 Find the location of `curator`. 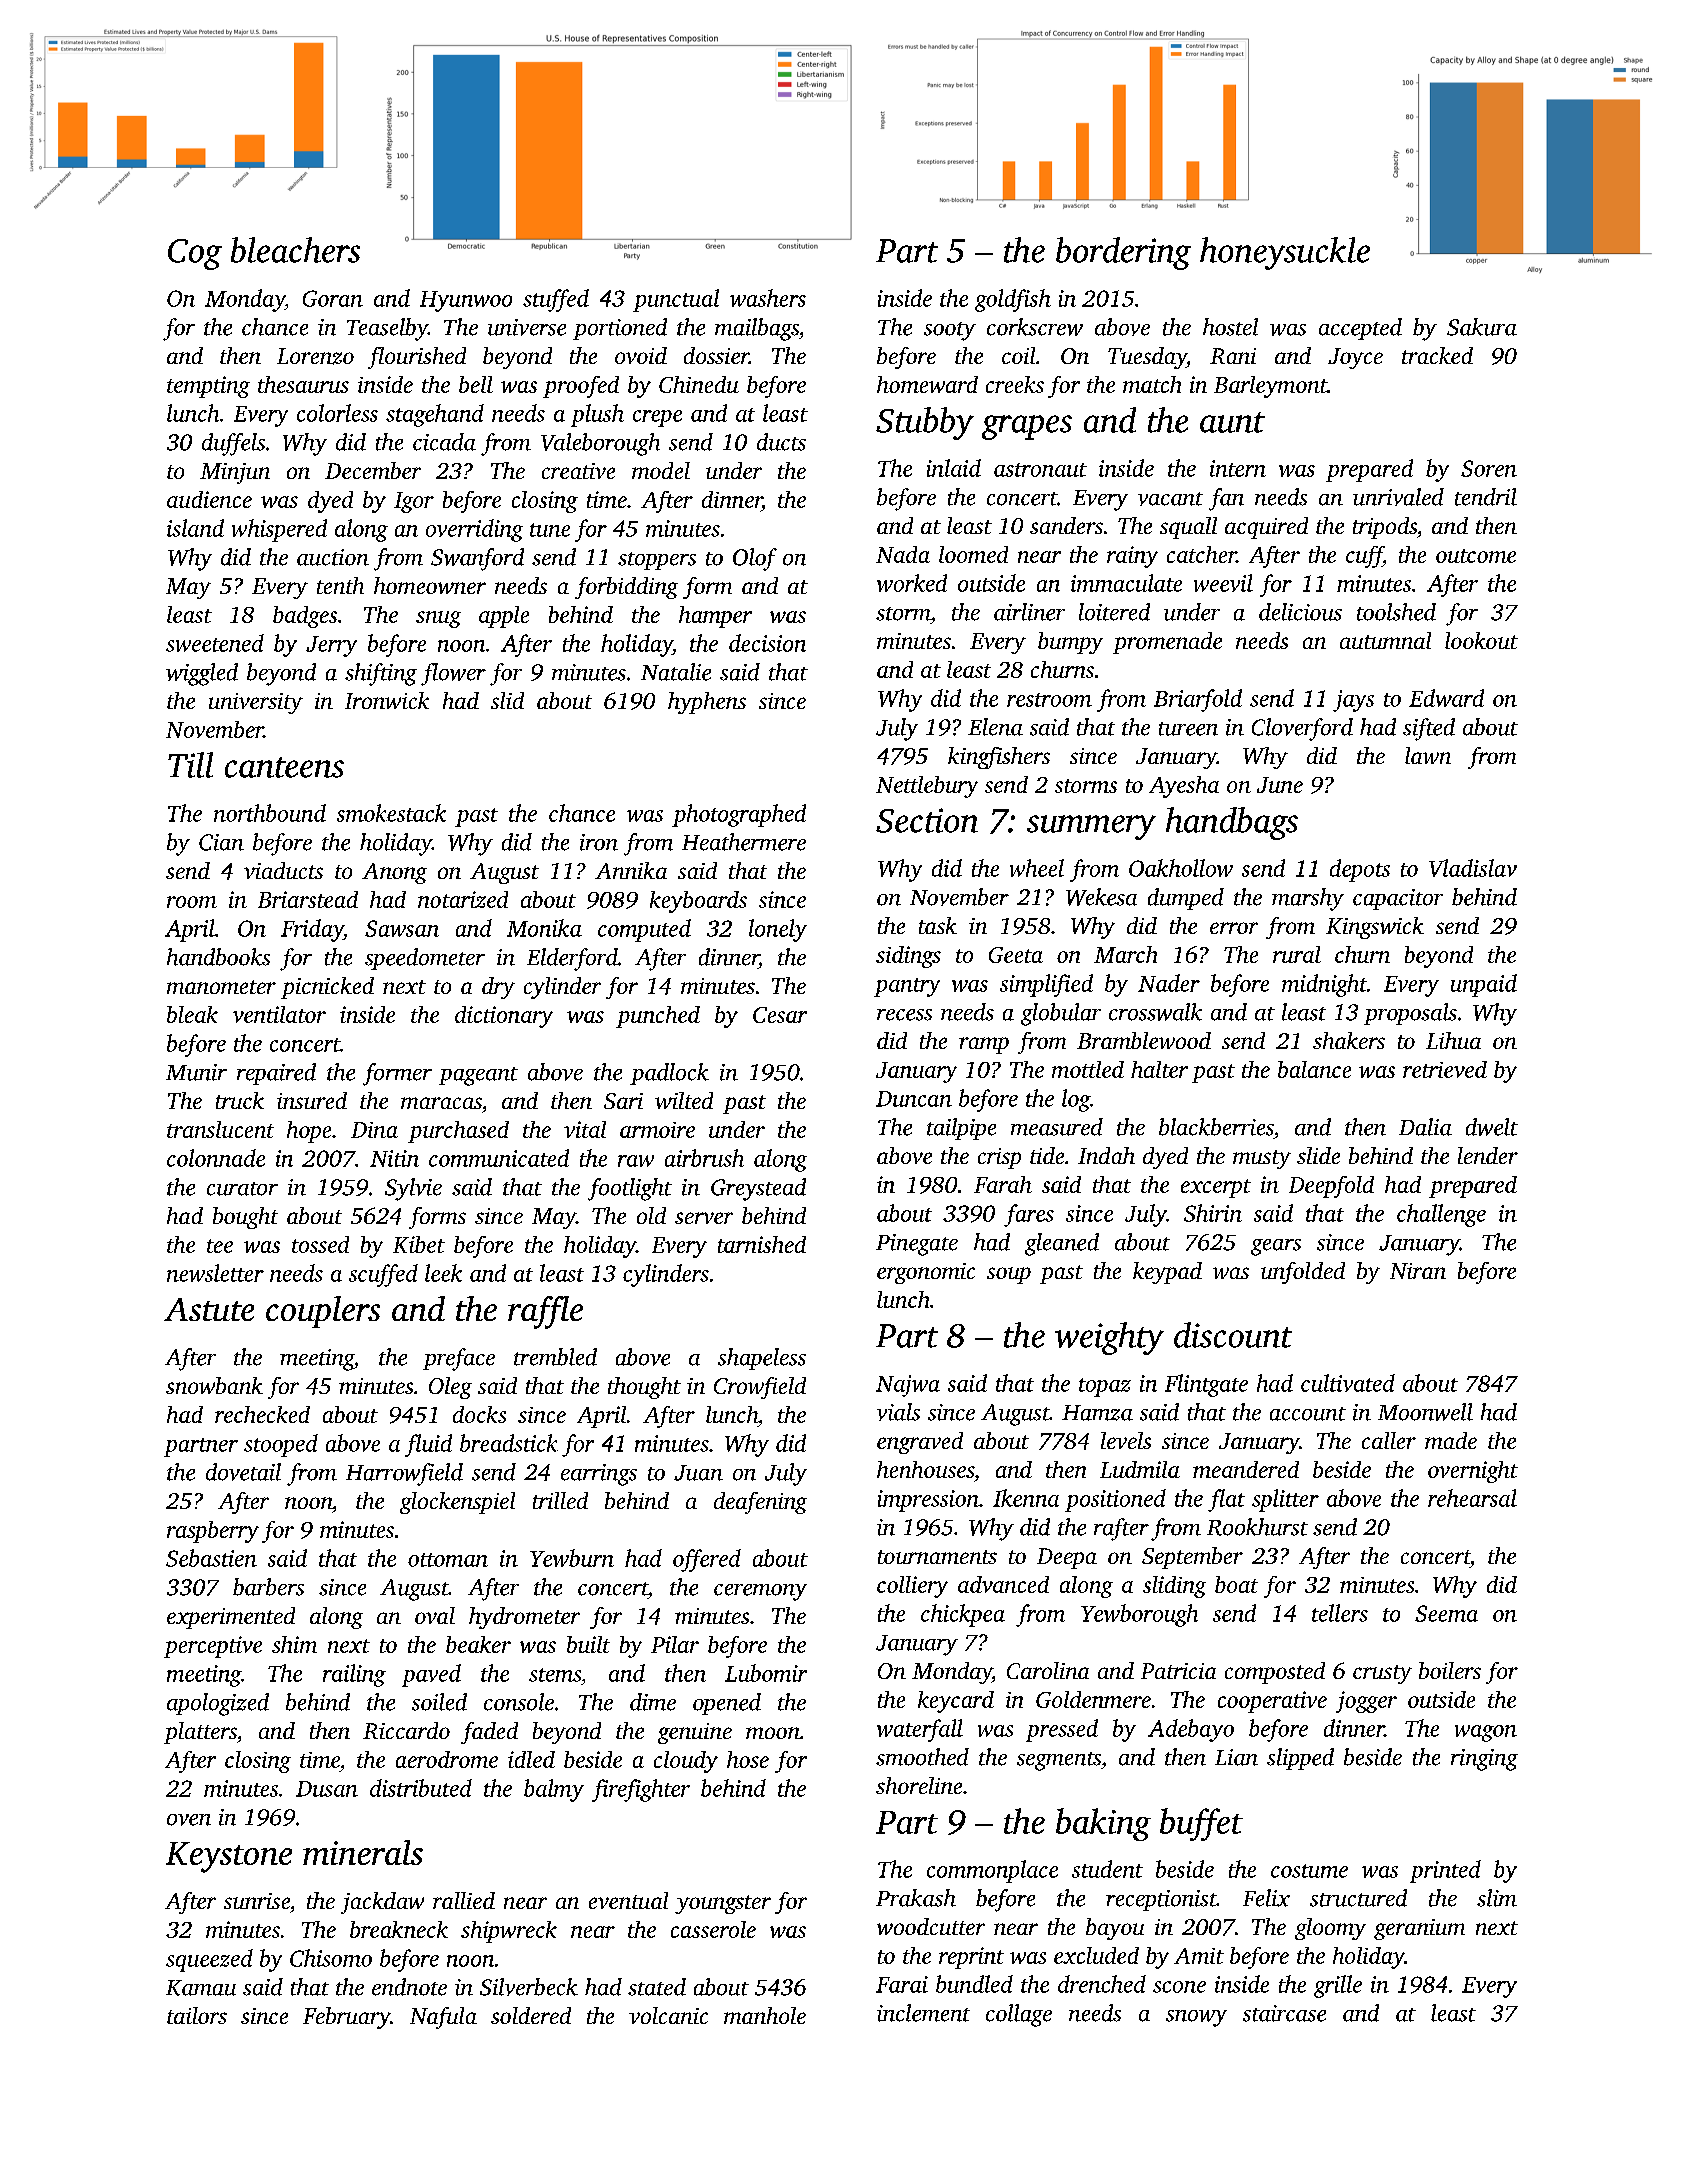

curator is located at coordinates (242, 1189).
